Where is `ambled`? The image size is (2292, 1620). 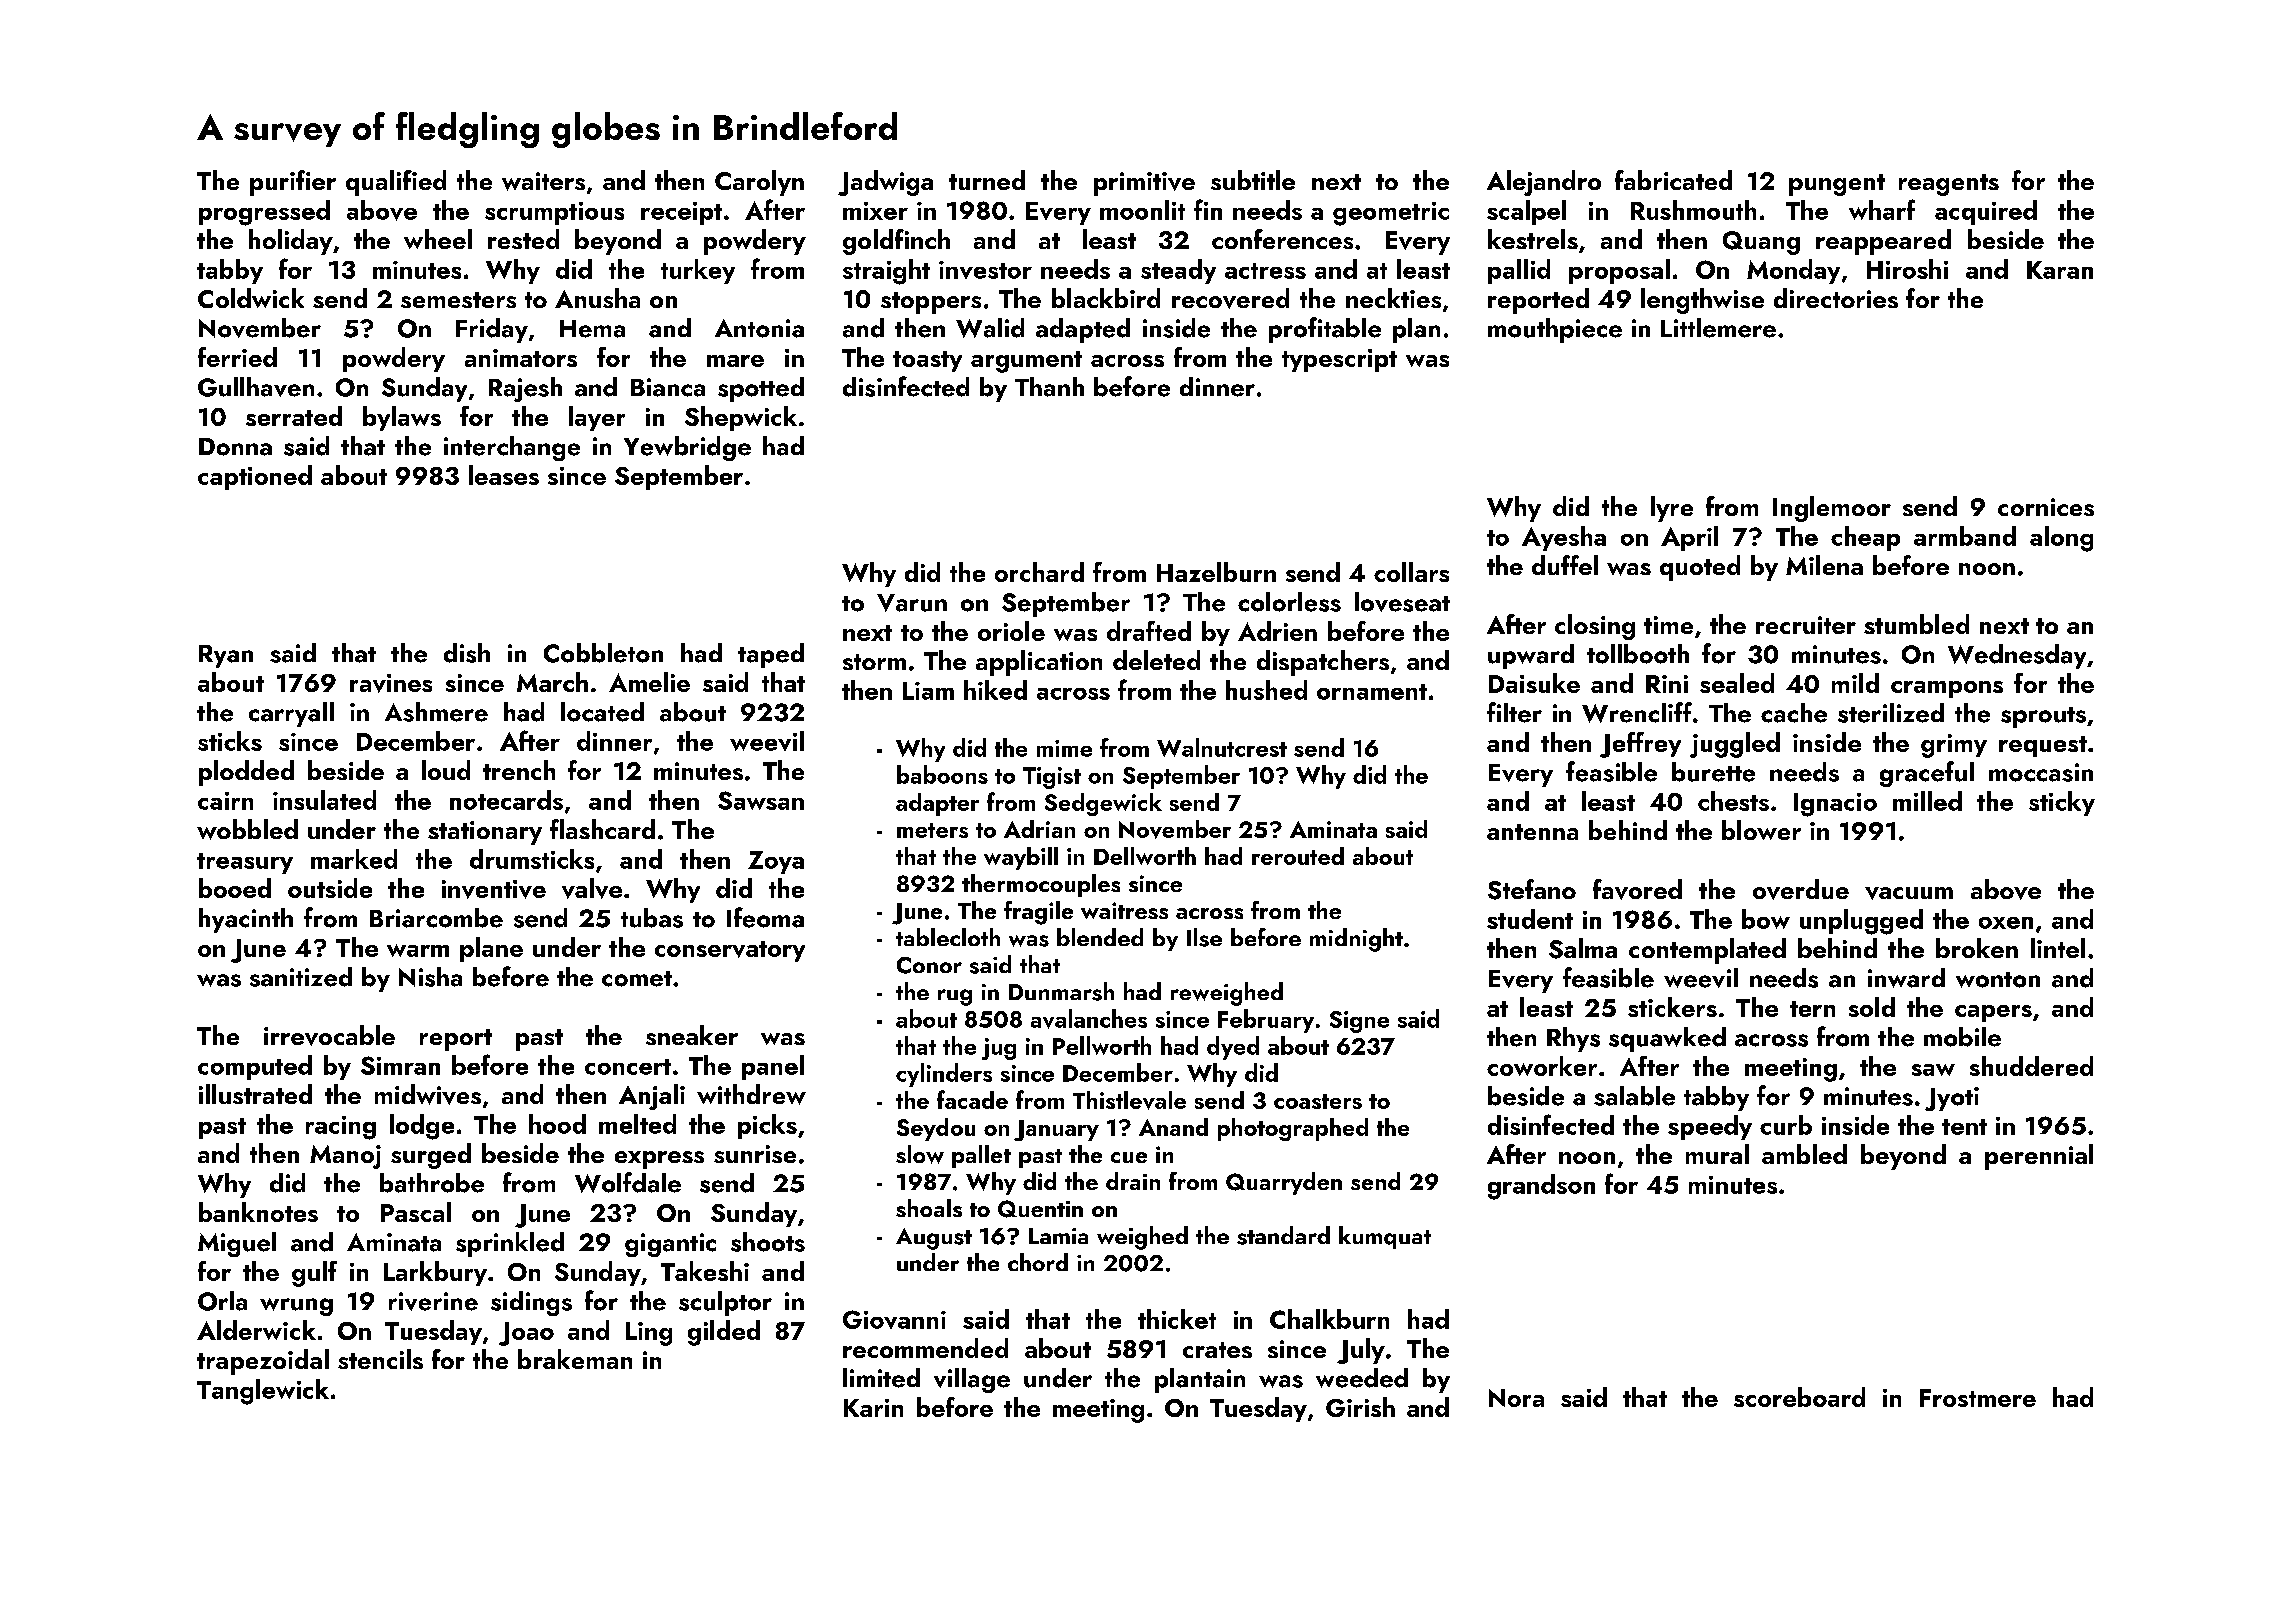 ambled is located at coordinates (1804, 1154).
